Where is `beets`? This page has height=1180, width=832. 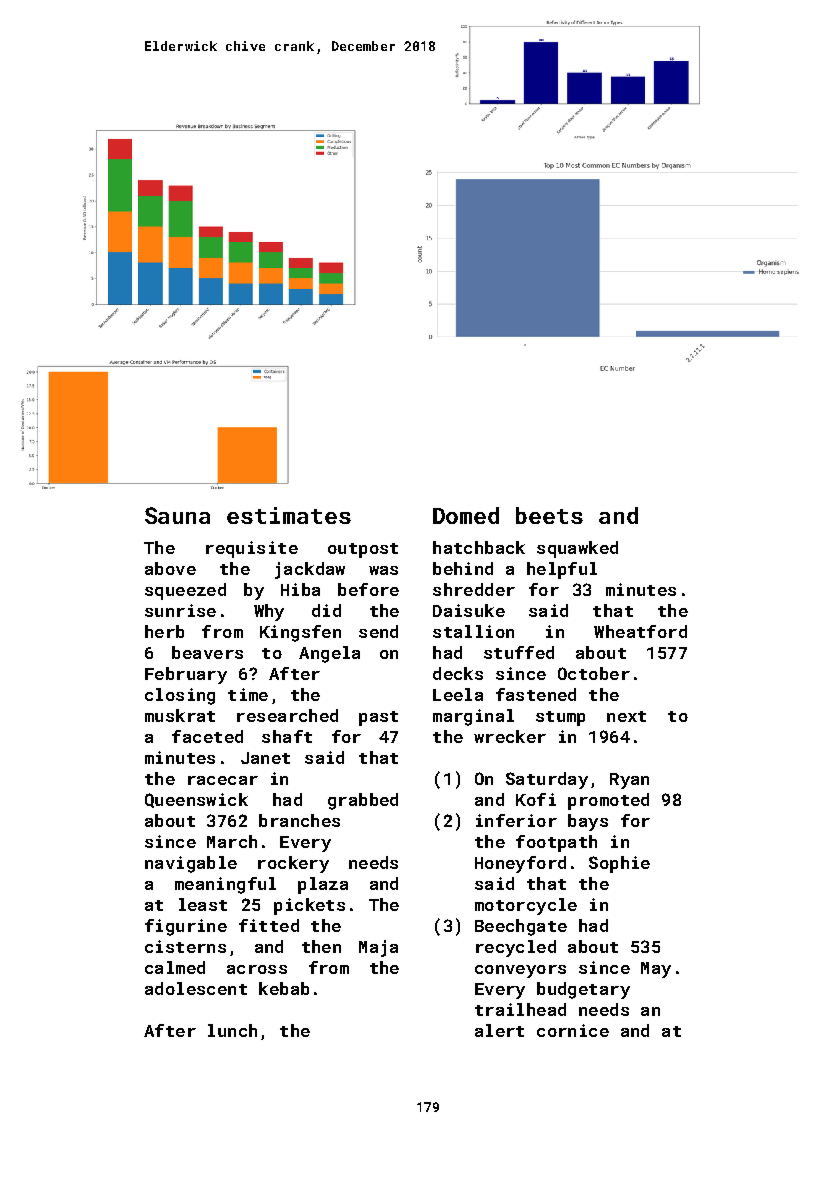
beets is located at coordinates (549, 515).
